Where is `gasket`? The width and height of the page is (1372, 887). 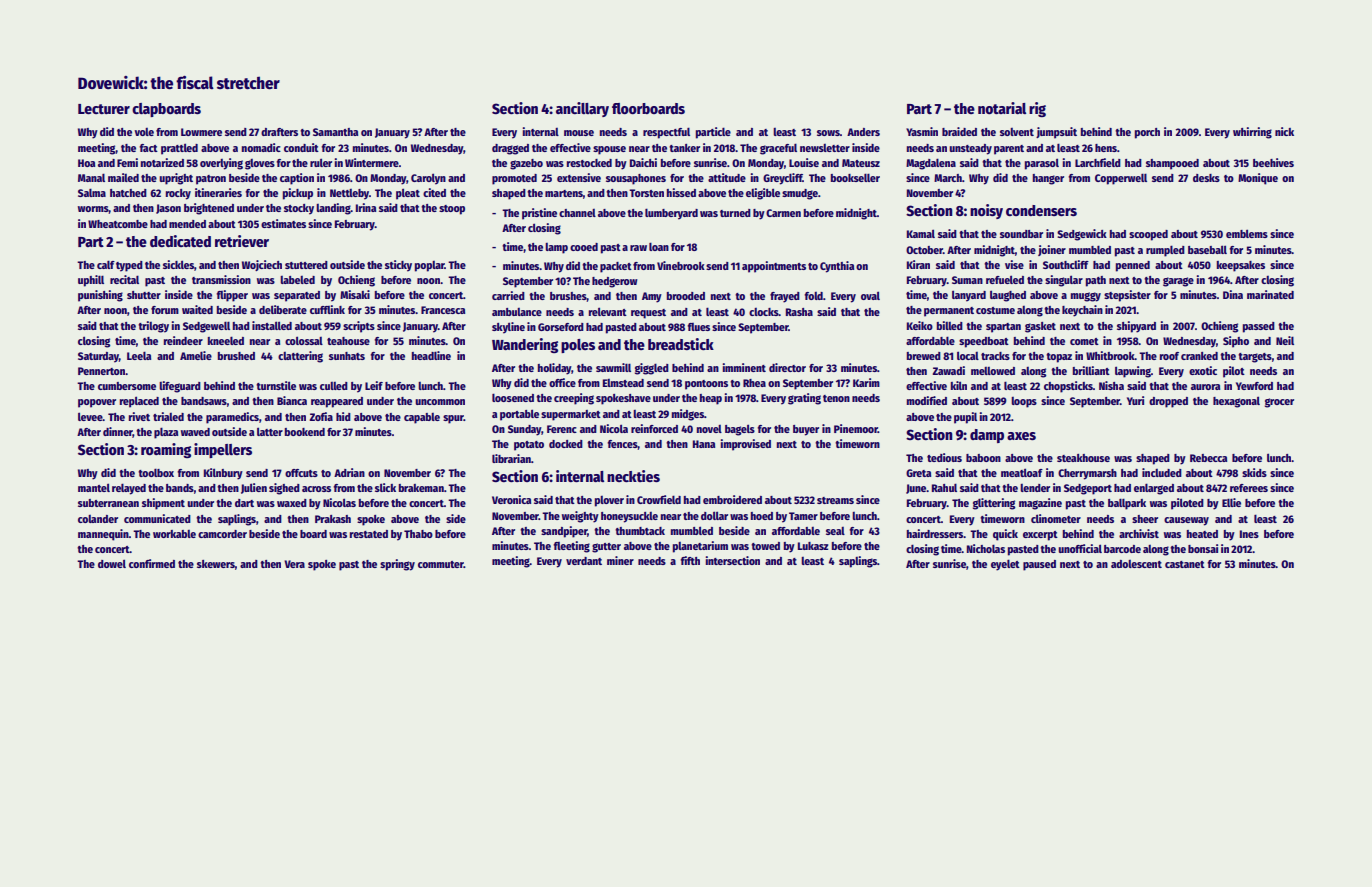
gasket is located at coordinates (1040, 327).
